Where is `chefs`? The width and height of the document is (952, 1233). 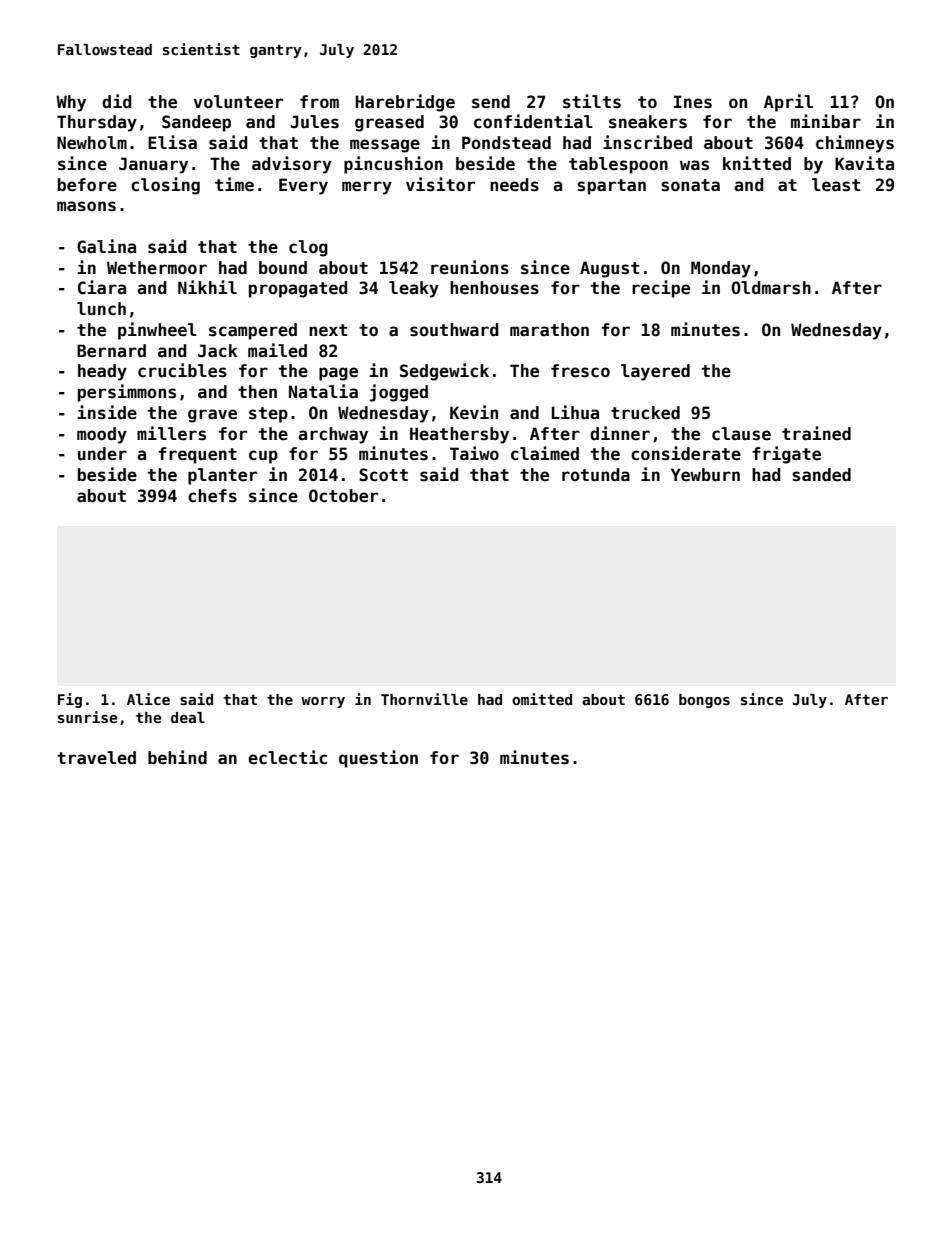 chefs is located at coordinates (212, 496).
